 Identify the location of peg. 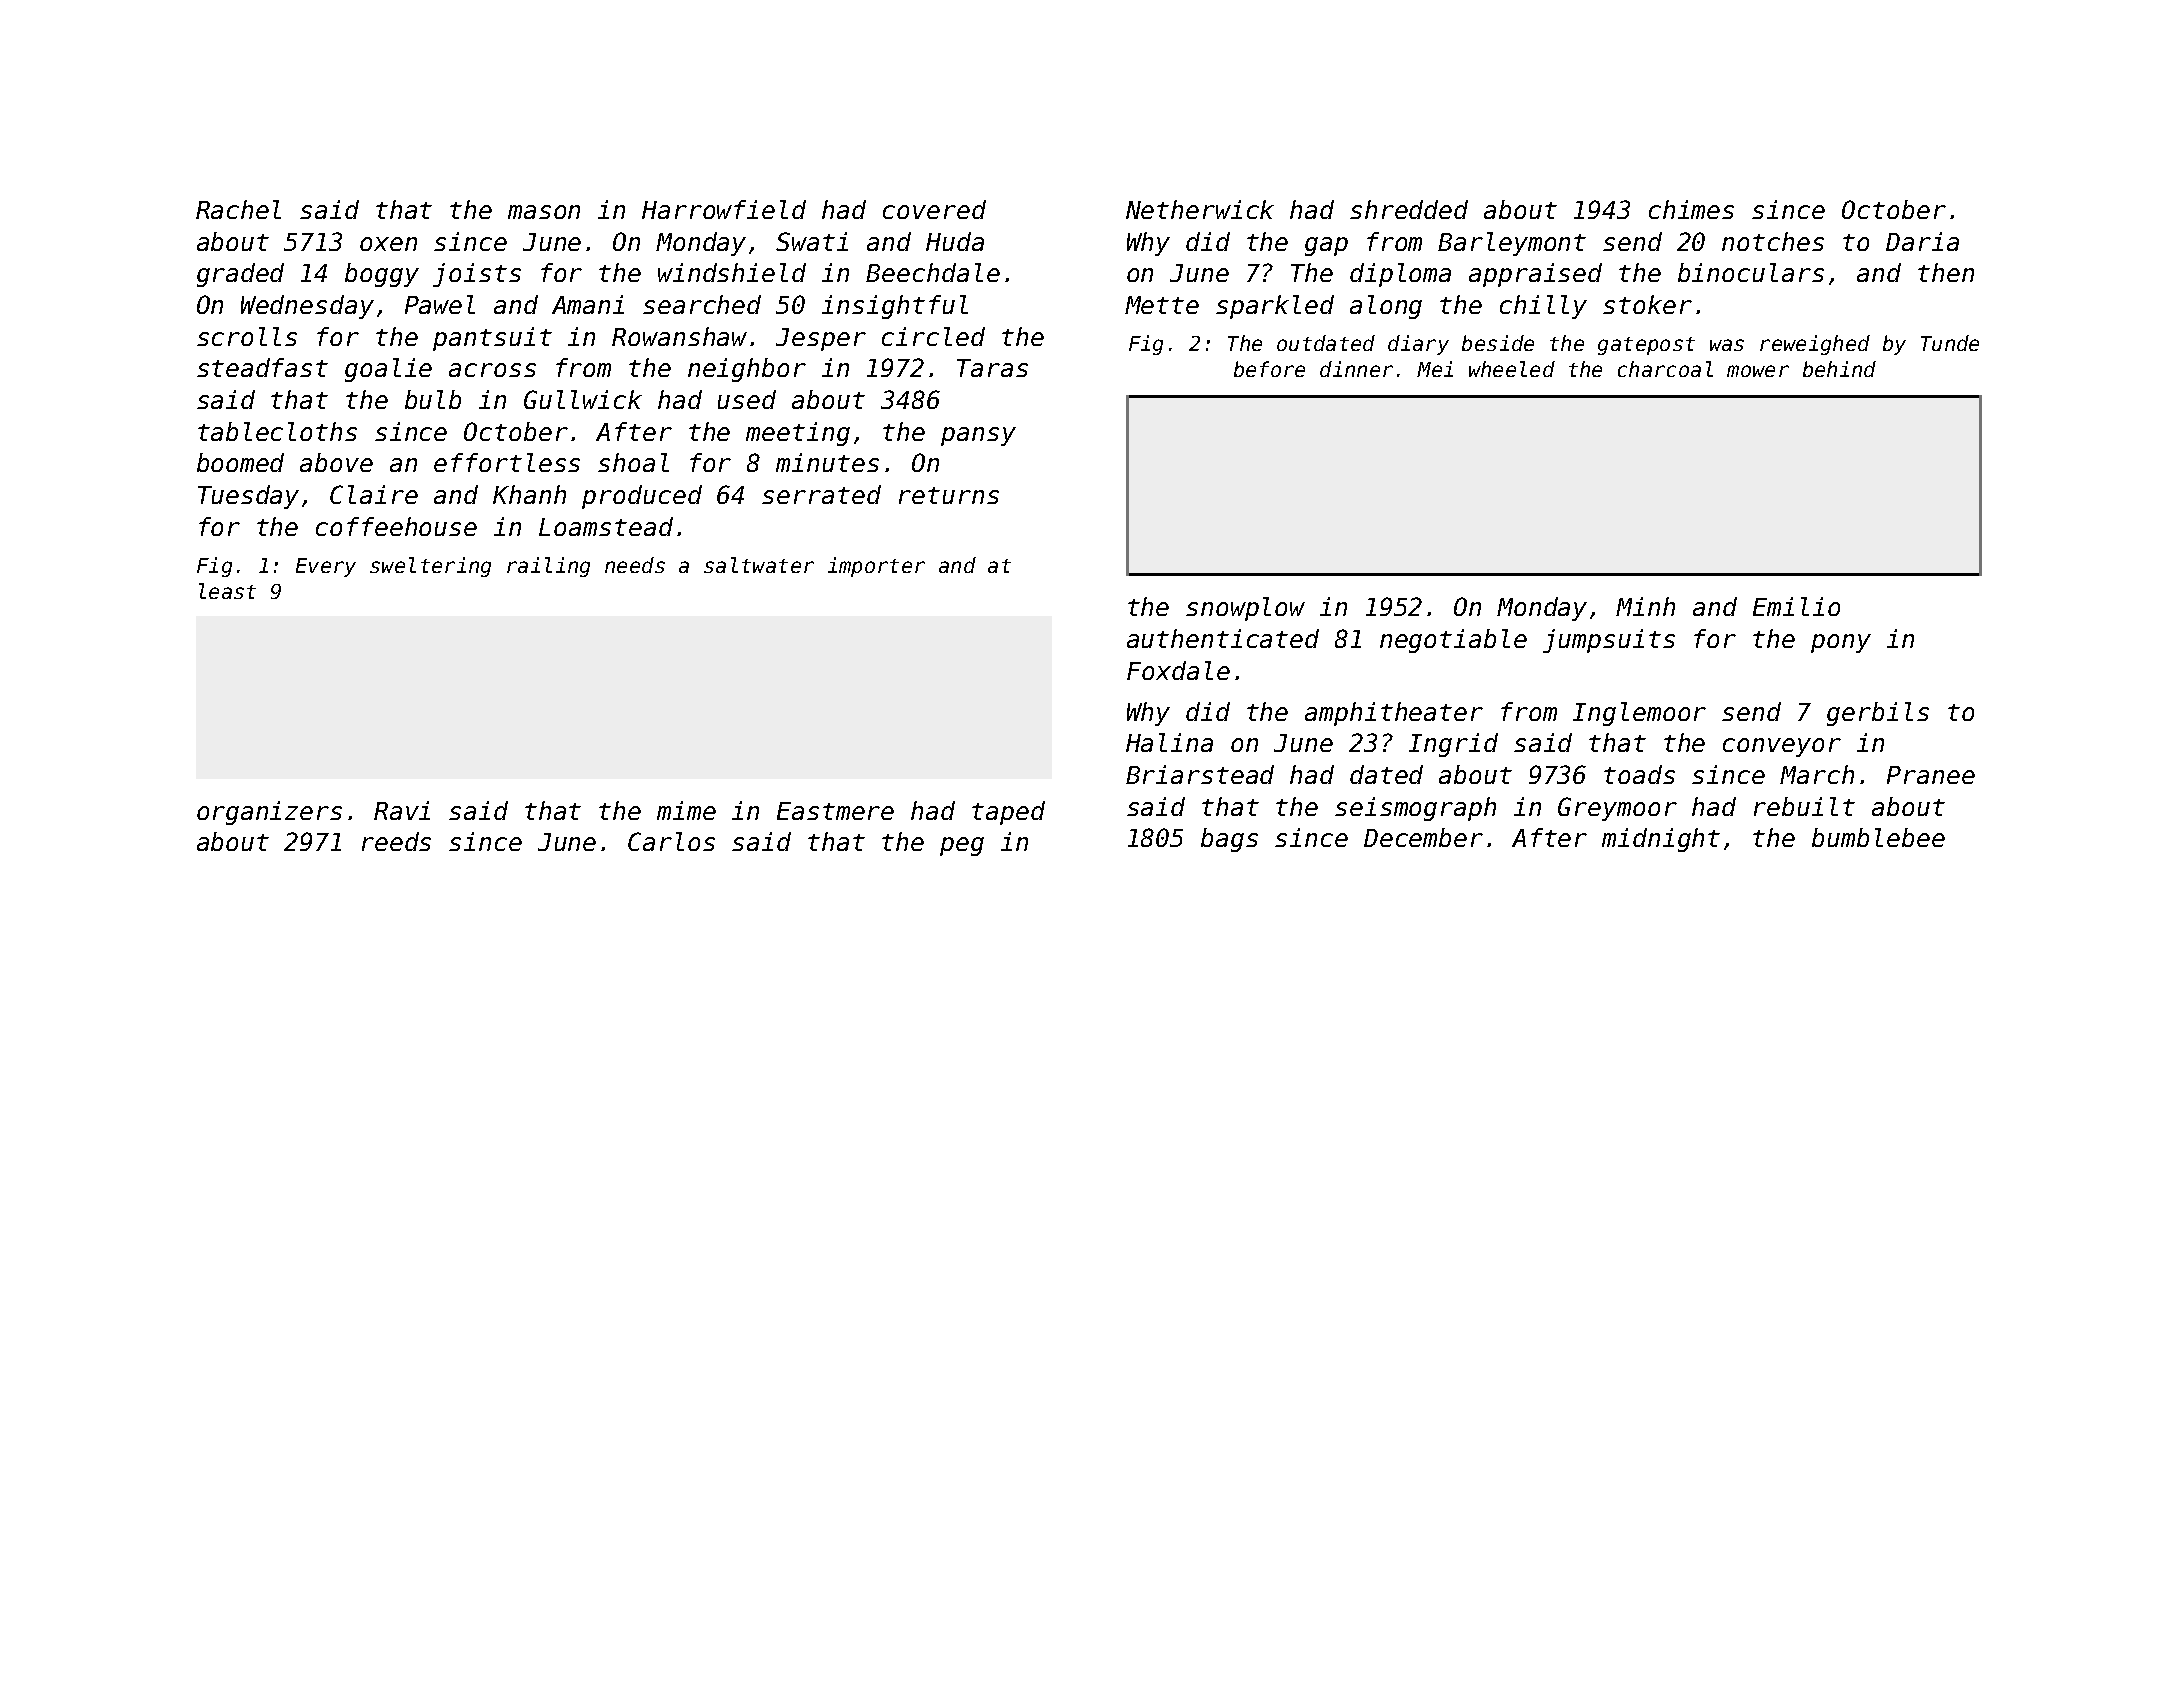
(962, 846).
